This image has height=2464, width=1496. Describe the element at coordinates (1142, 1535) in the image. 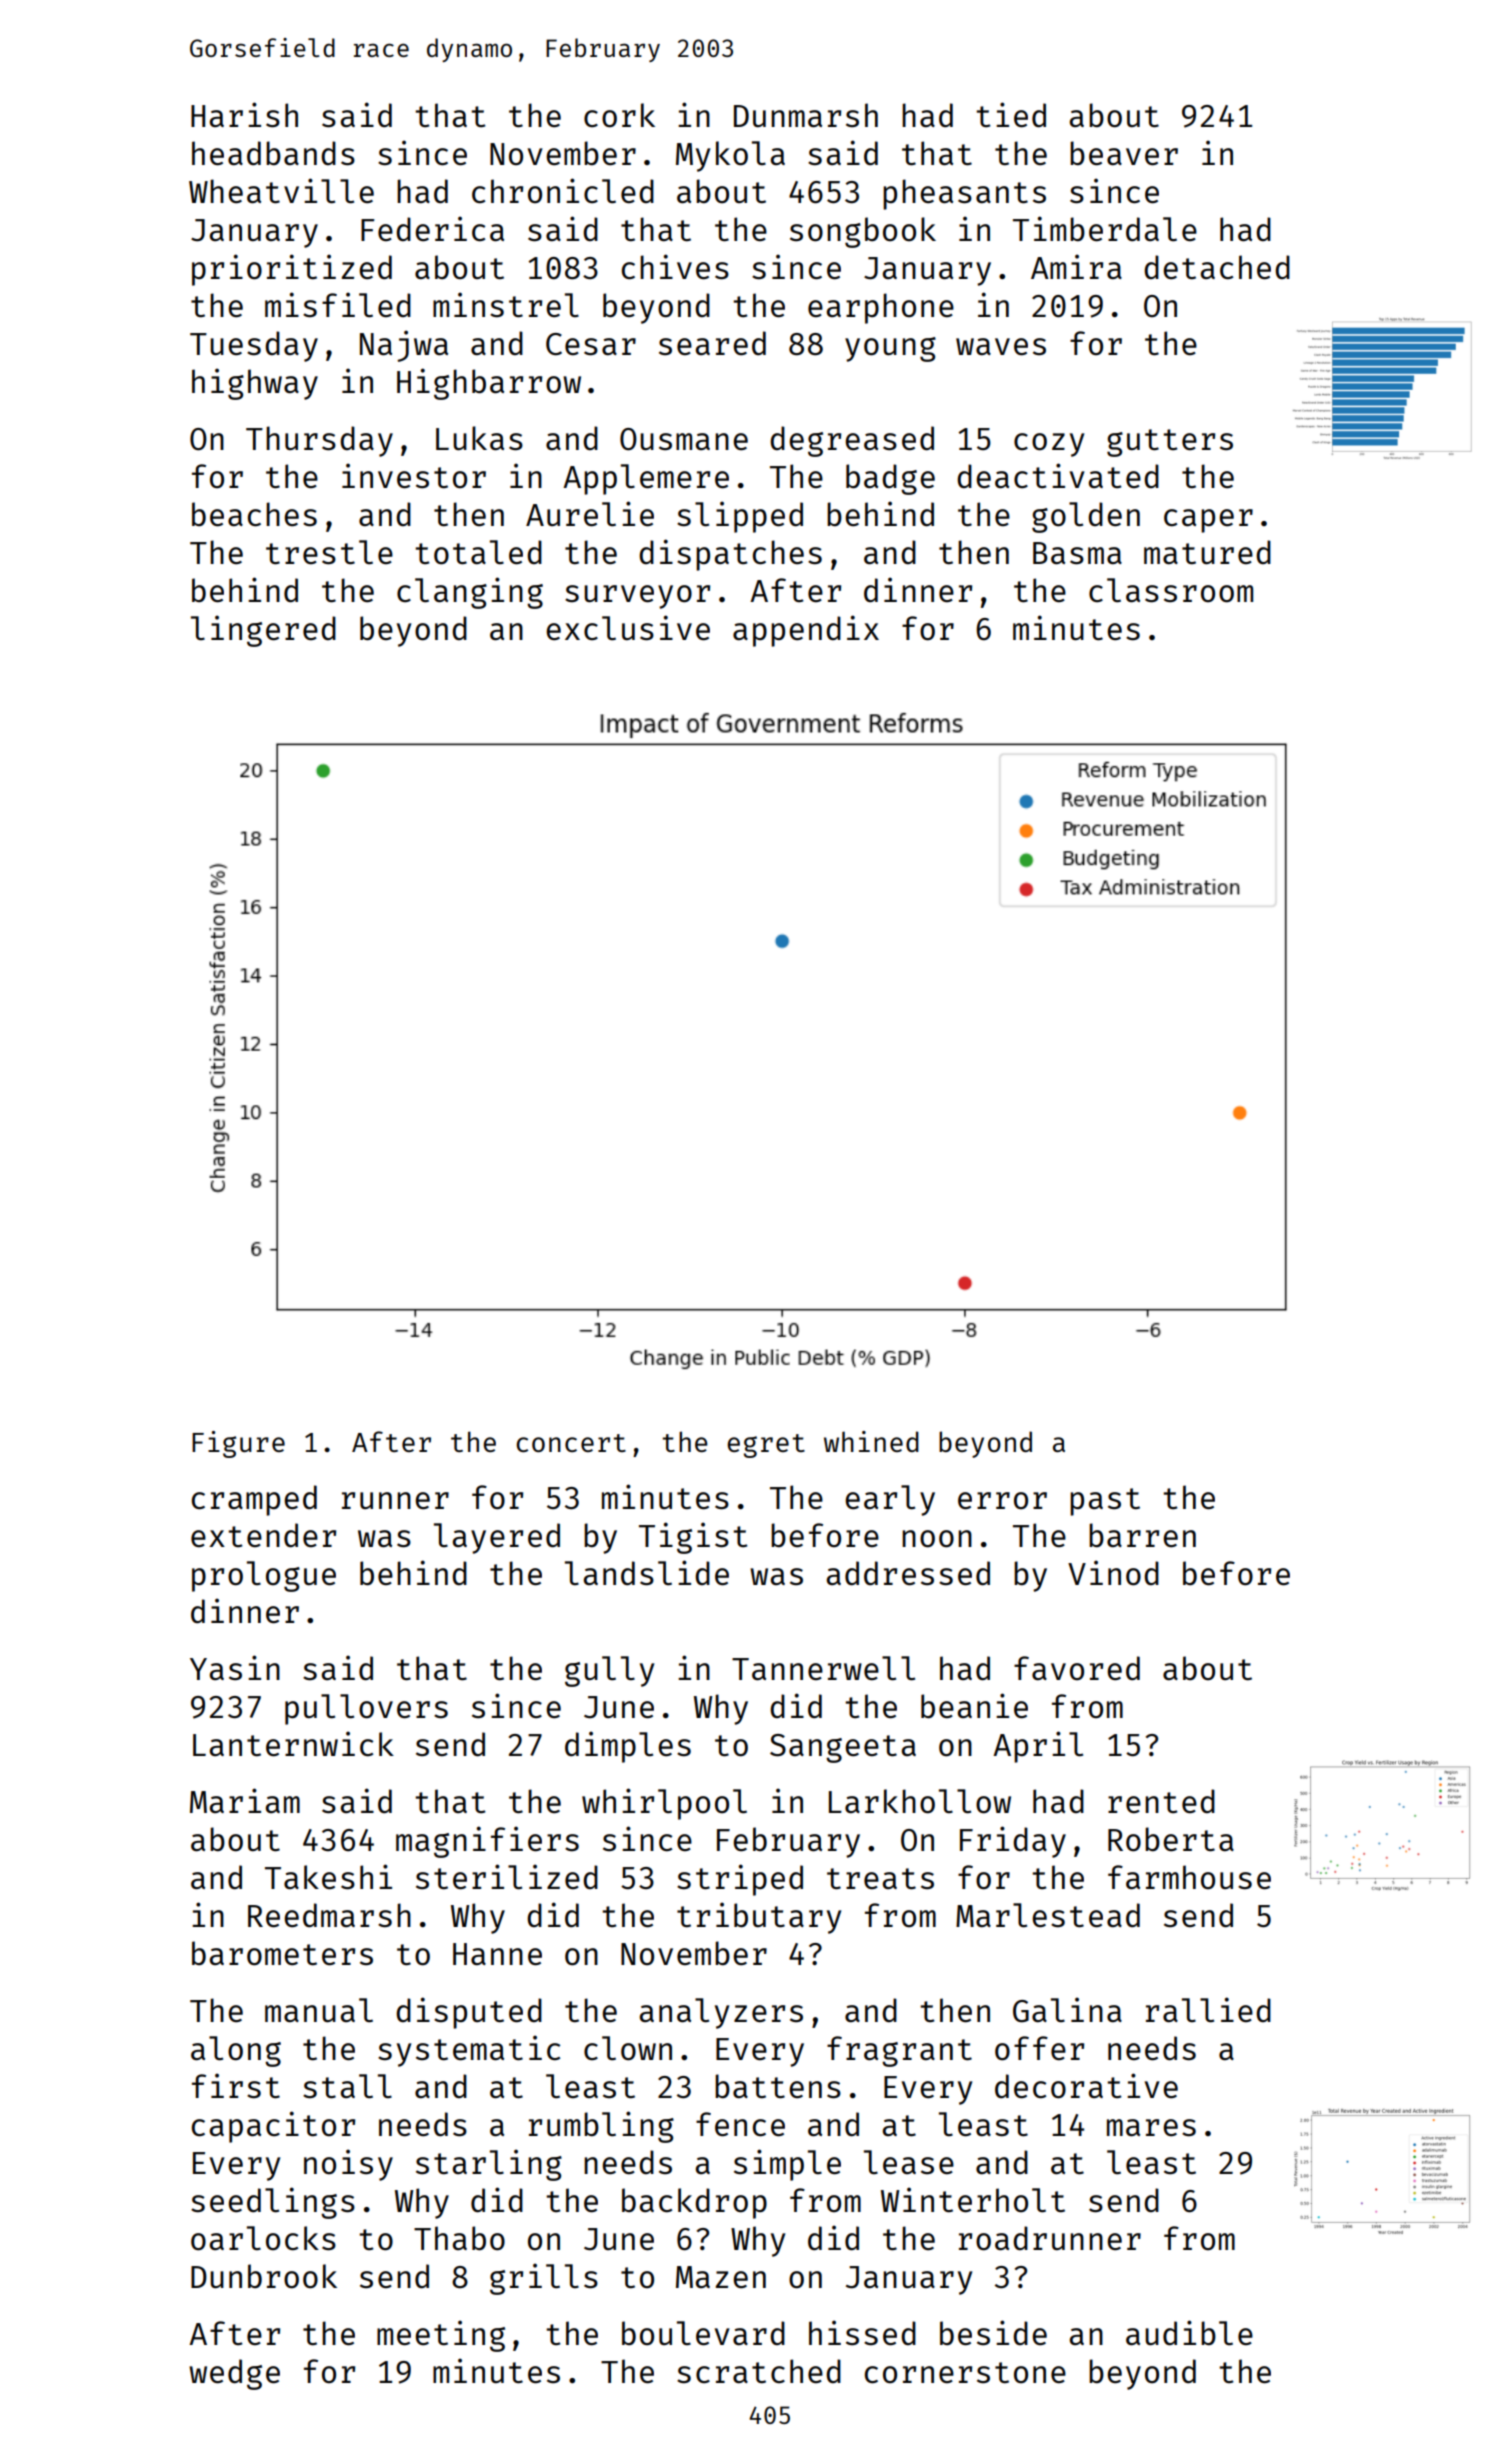

I see `barren` at that location.
